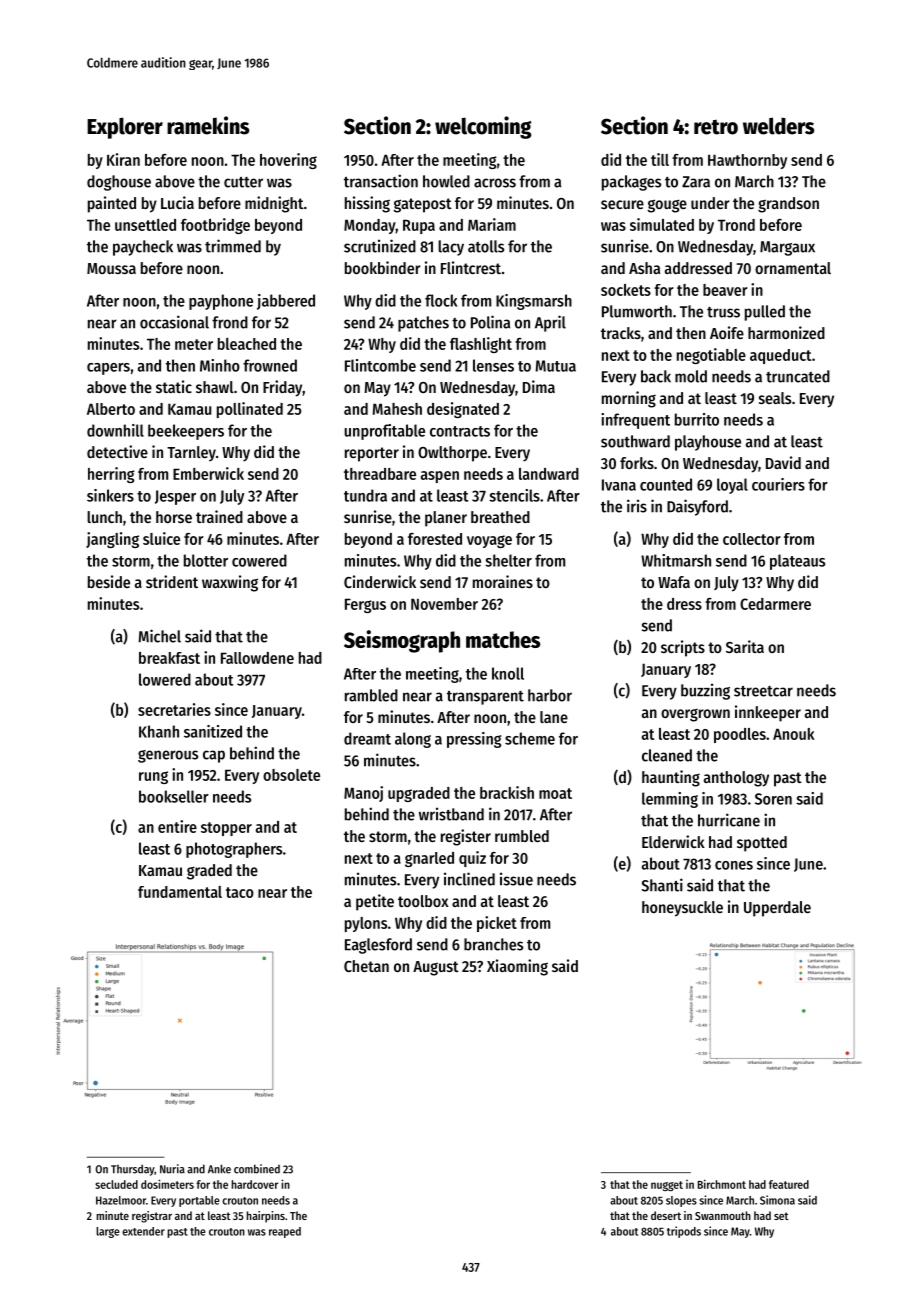  What do you see at coordinates (508, 560) in the screenshot?
I see `shelter` at bounding box center [508, 560].
